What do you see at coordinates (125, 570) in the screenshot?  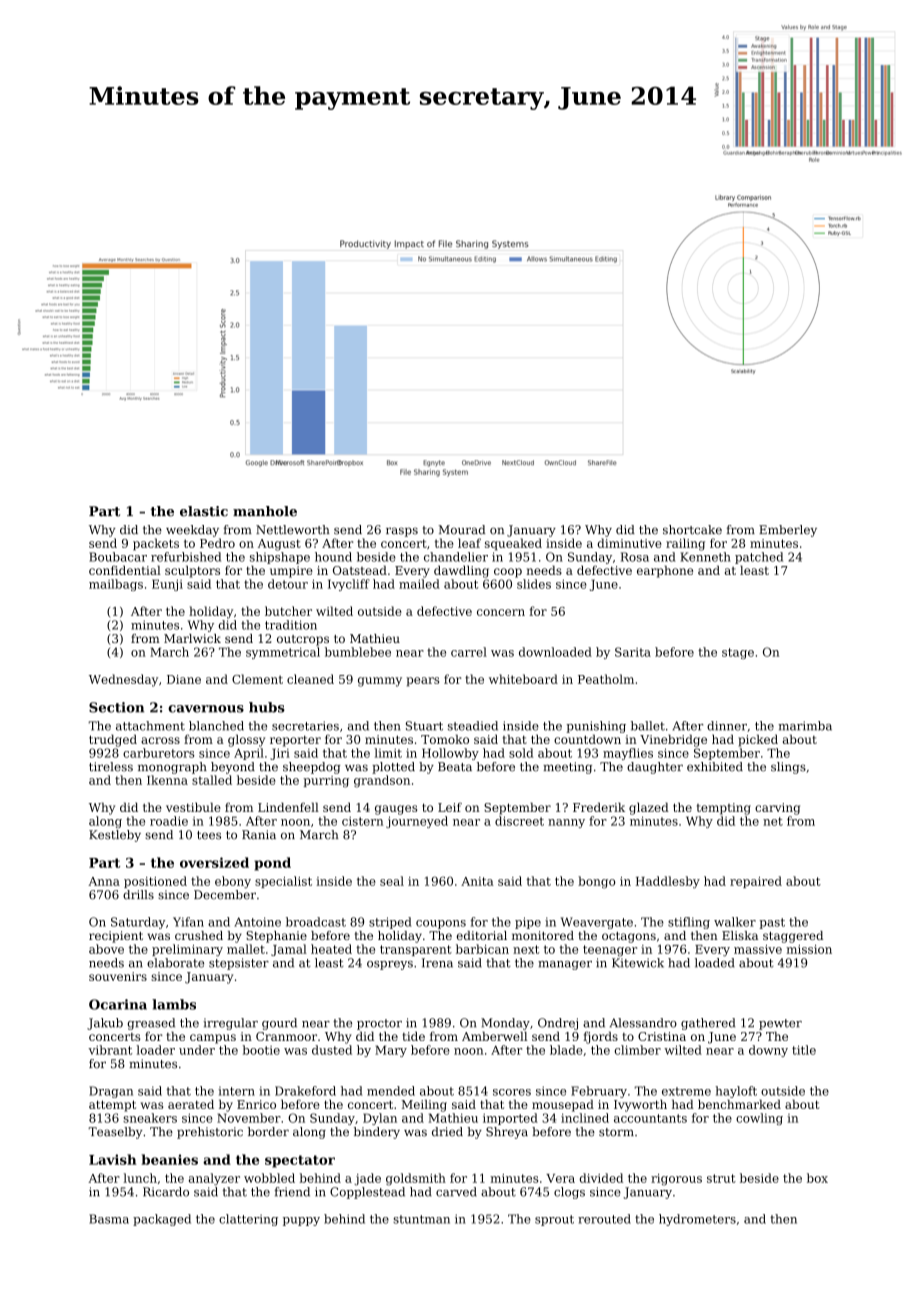 I see `confidential` at bounding box center [125, 570].
